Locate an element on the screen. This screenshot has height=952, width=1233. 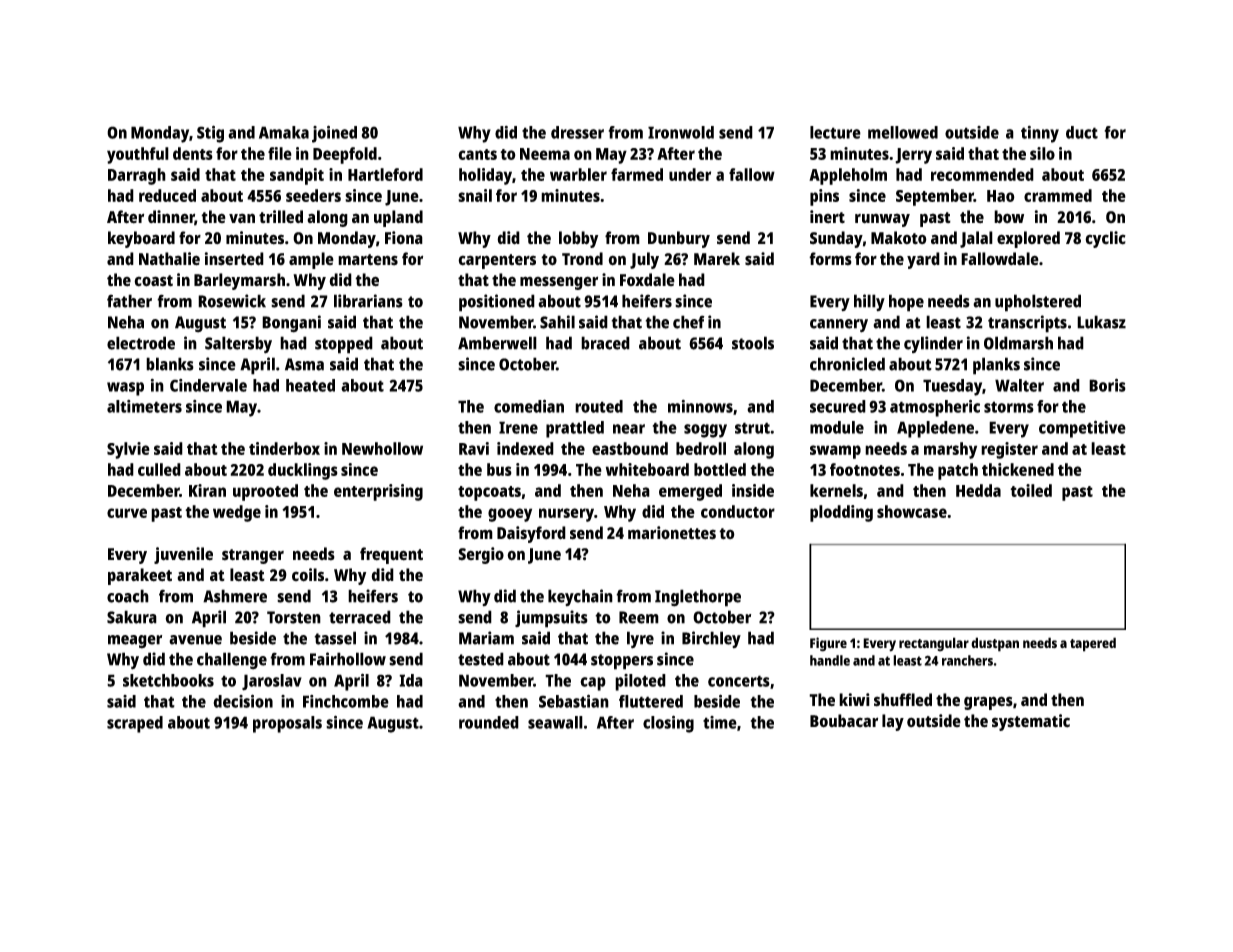
silo is located at coordinates (1042, 153).
